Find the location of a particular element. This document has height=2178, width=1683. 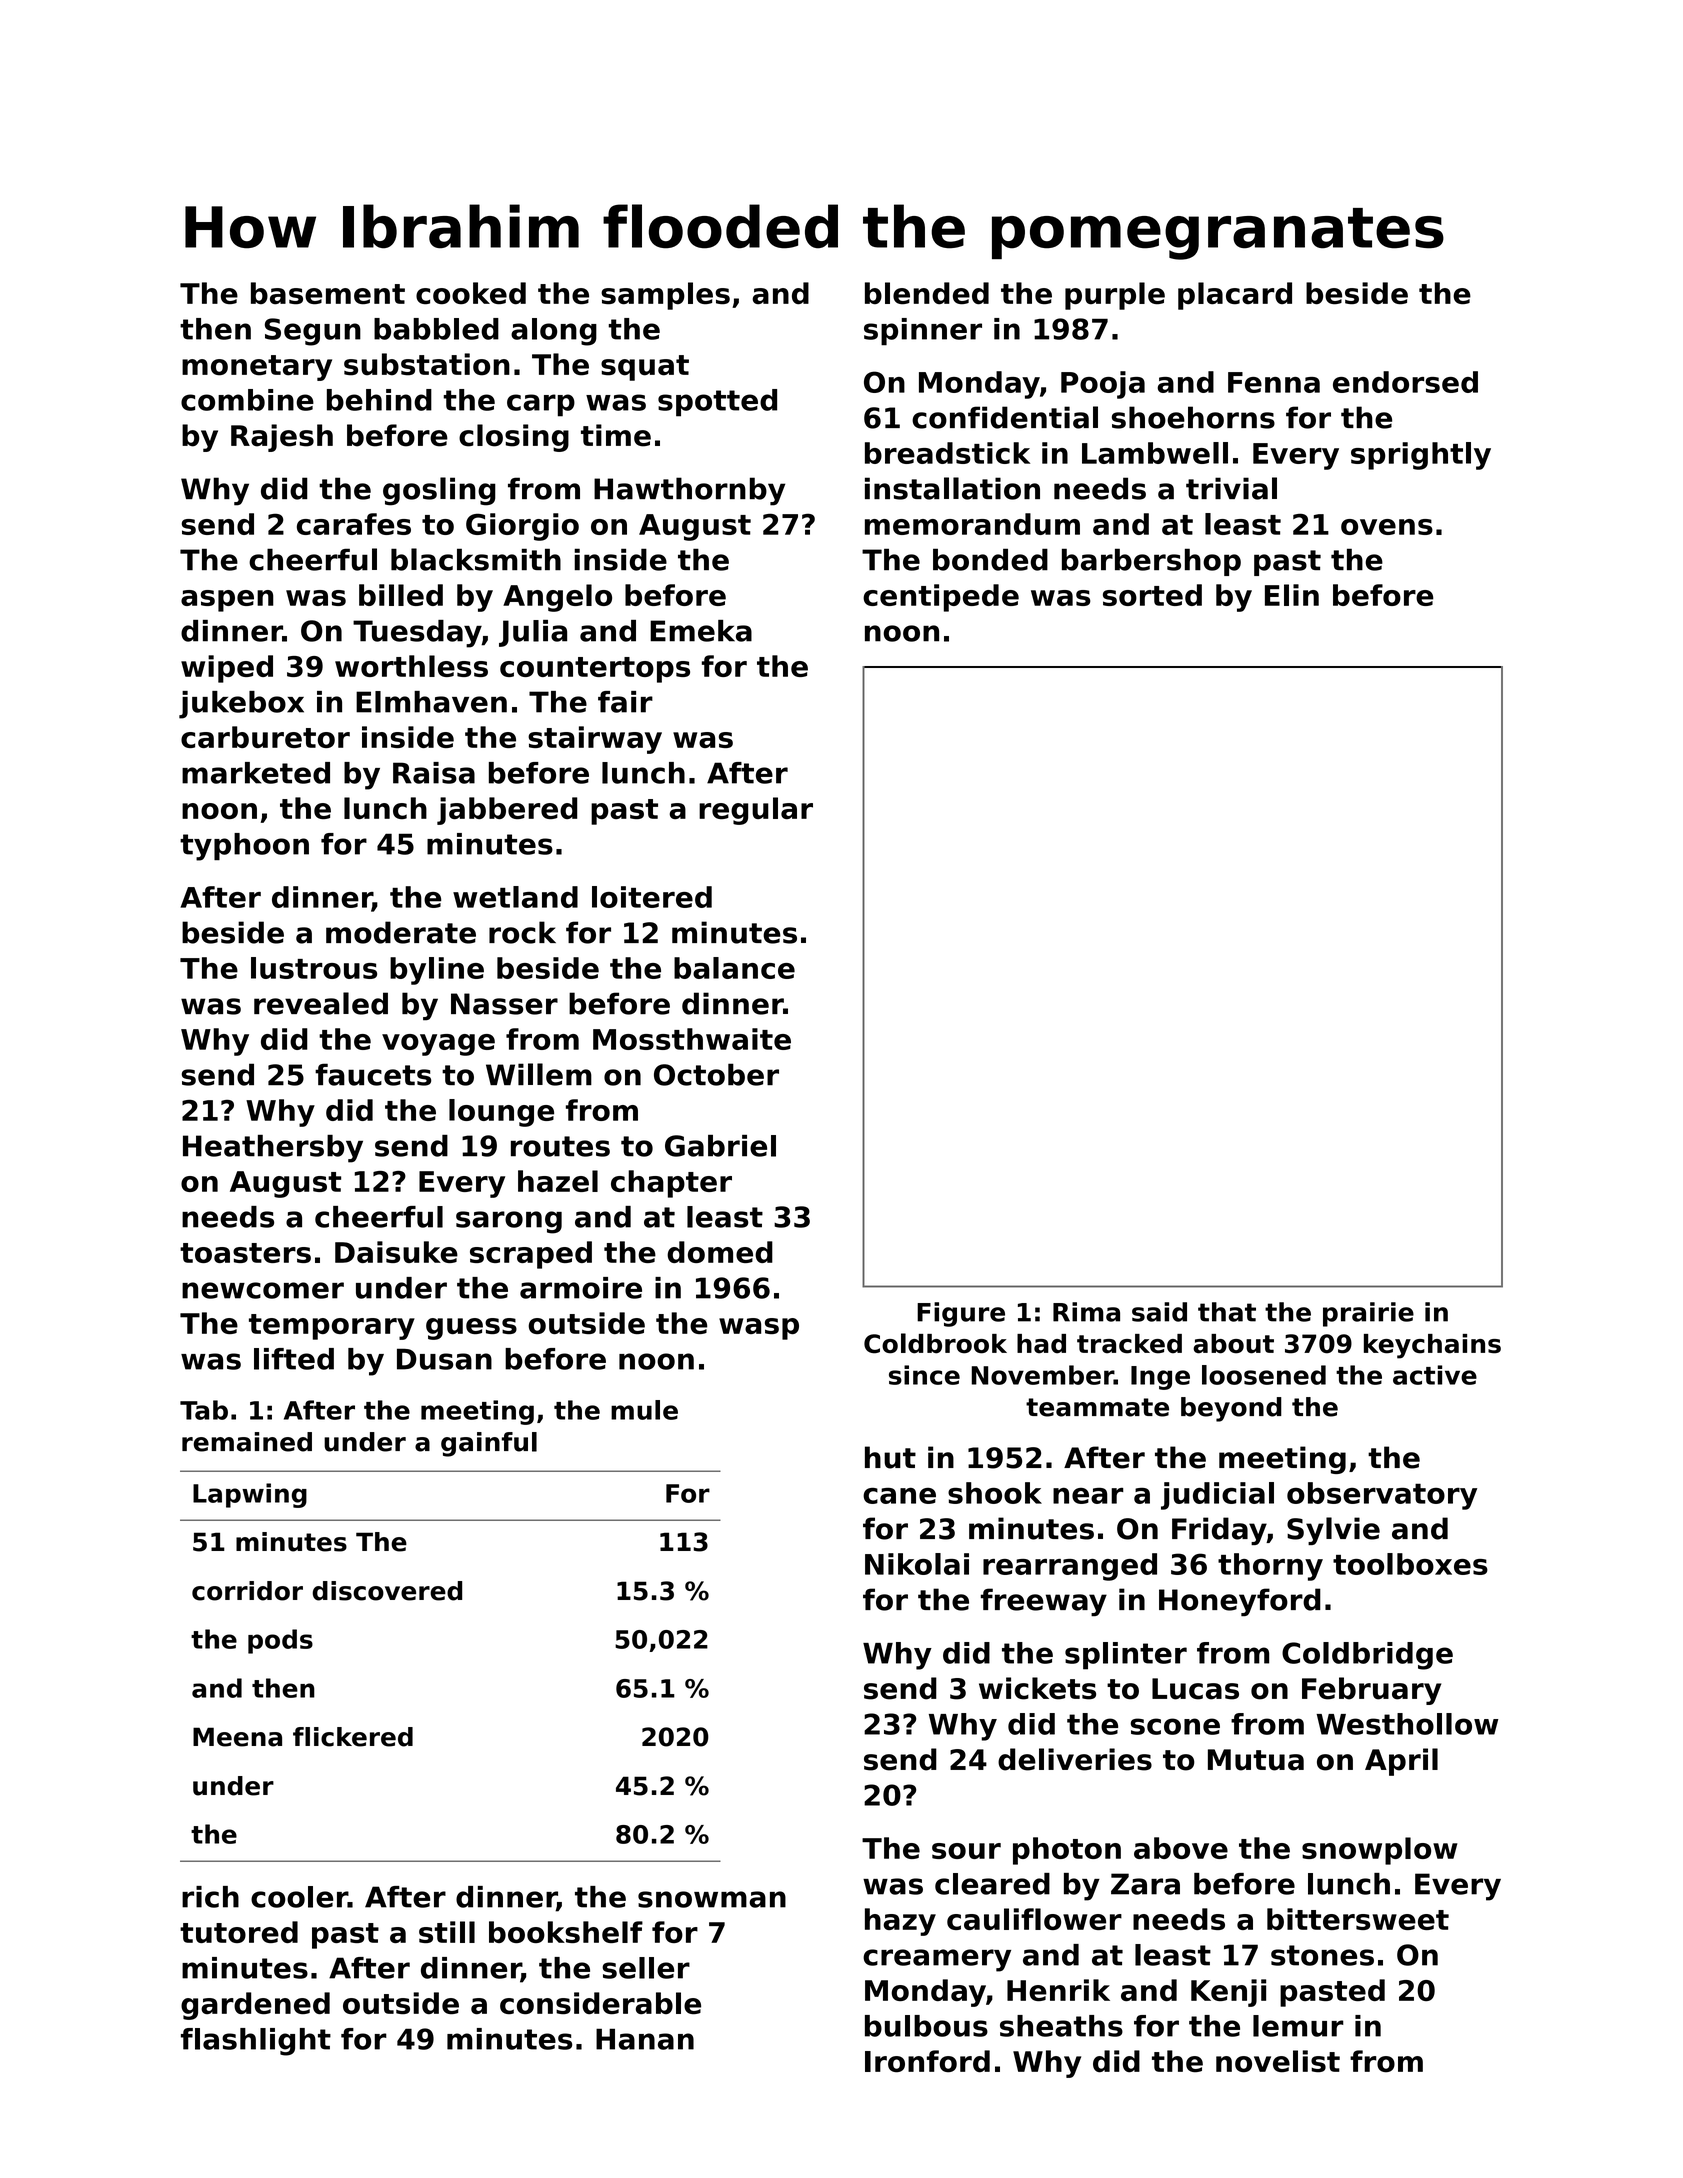

combine is located at coordinates (247, 400).
